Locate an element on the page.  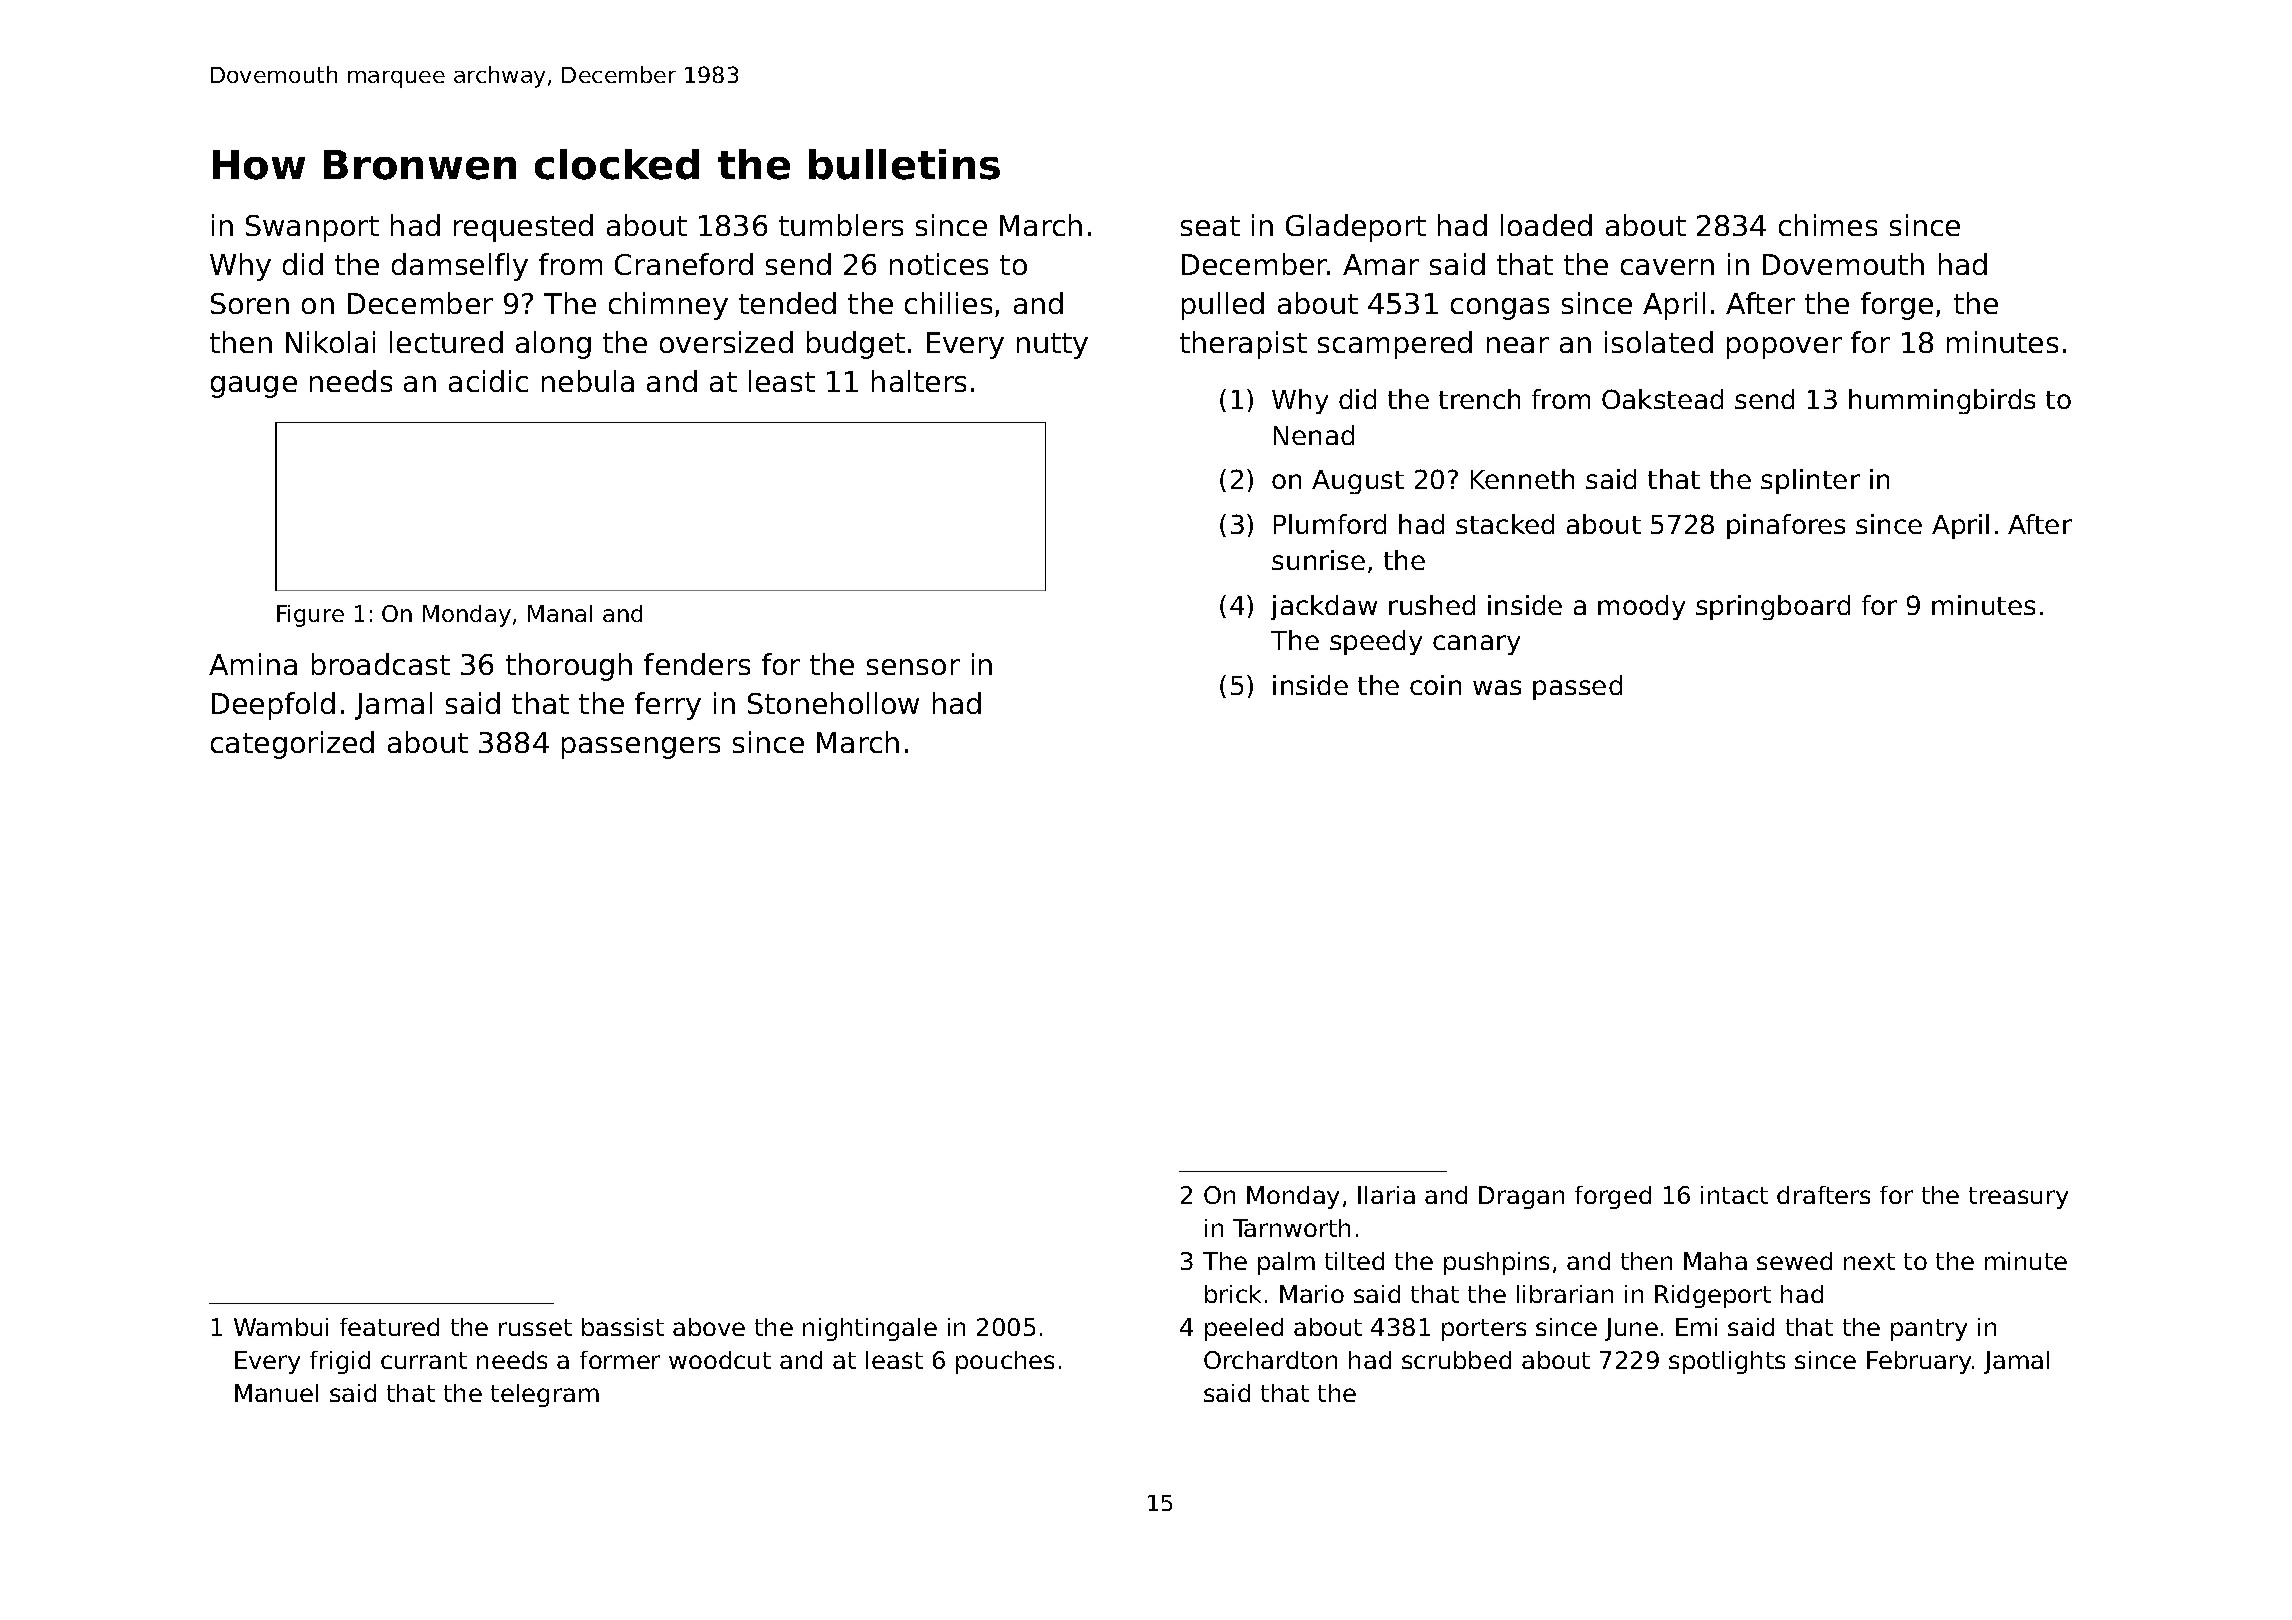
pouches is located at coordinates (1005, 1362).
